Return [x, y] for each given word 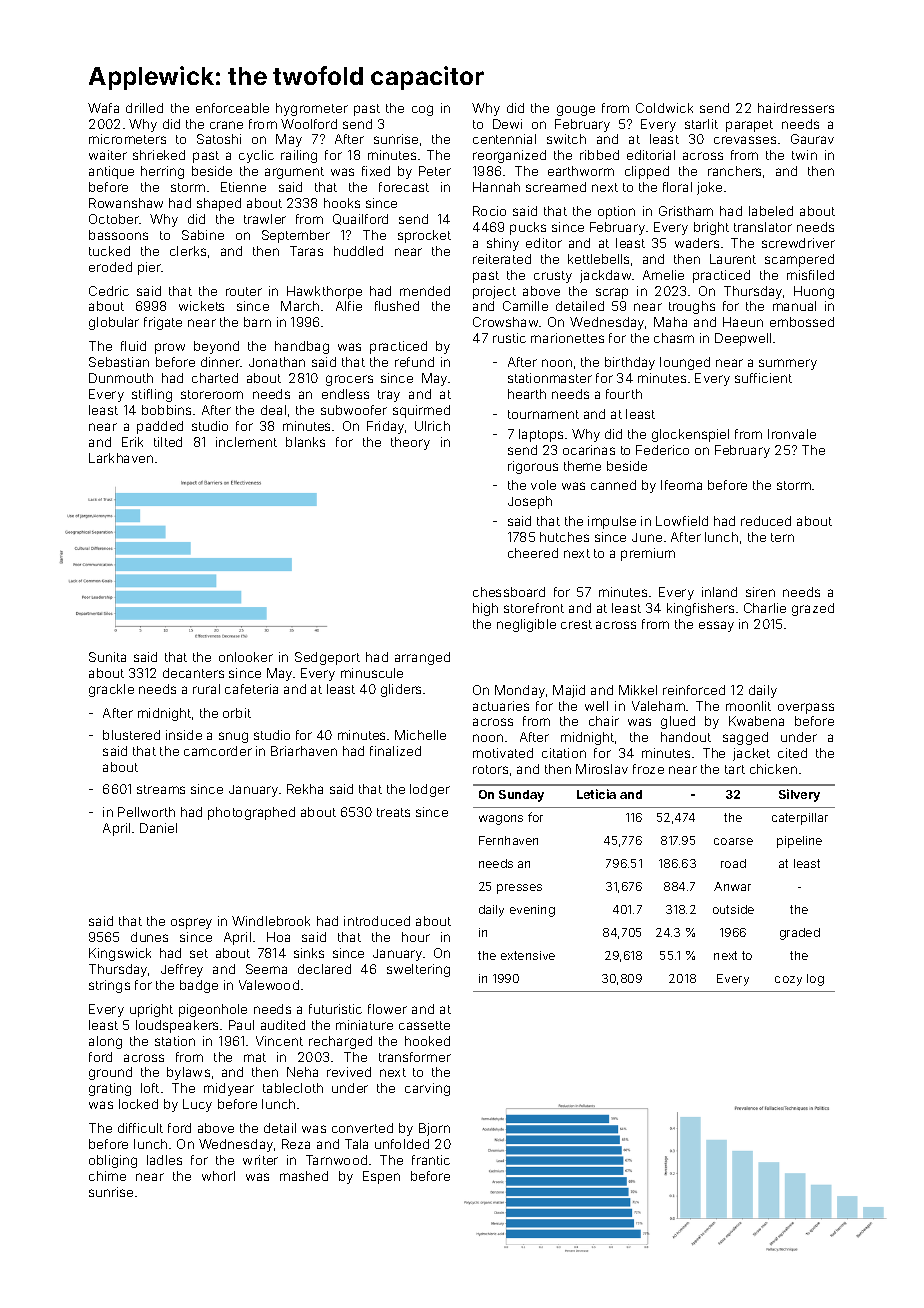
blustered [131, 735]
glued [678, 722]
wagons [501, 820]
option [616, 212]
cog [422, 110]
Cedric [109, 291]
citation [564, 753]
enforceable [232, 108]
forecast [404, 187]
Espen [381, 1177]
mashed [304, 1176]
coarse [733, 841]
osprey [191, 923]
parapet [749, 126]
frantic [431, 1160]
